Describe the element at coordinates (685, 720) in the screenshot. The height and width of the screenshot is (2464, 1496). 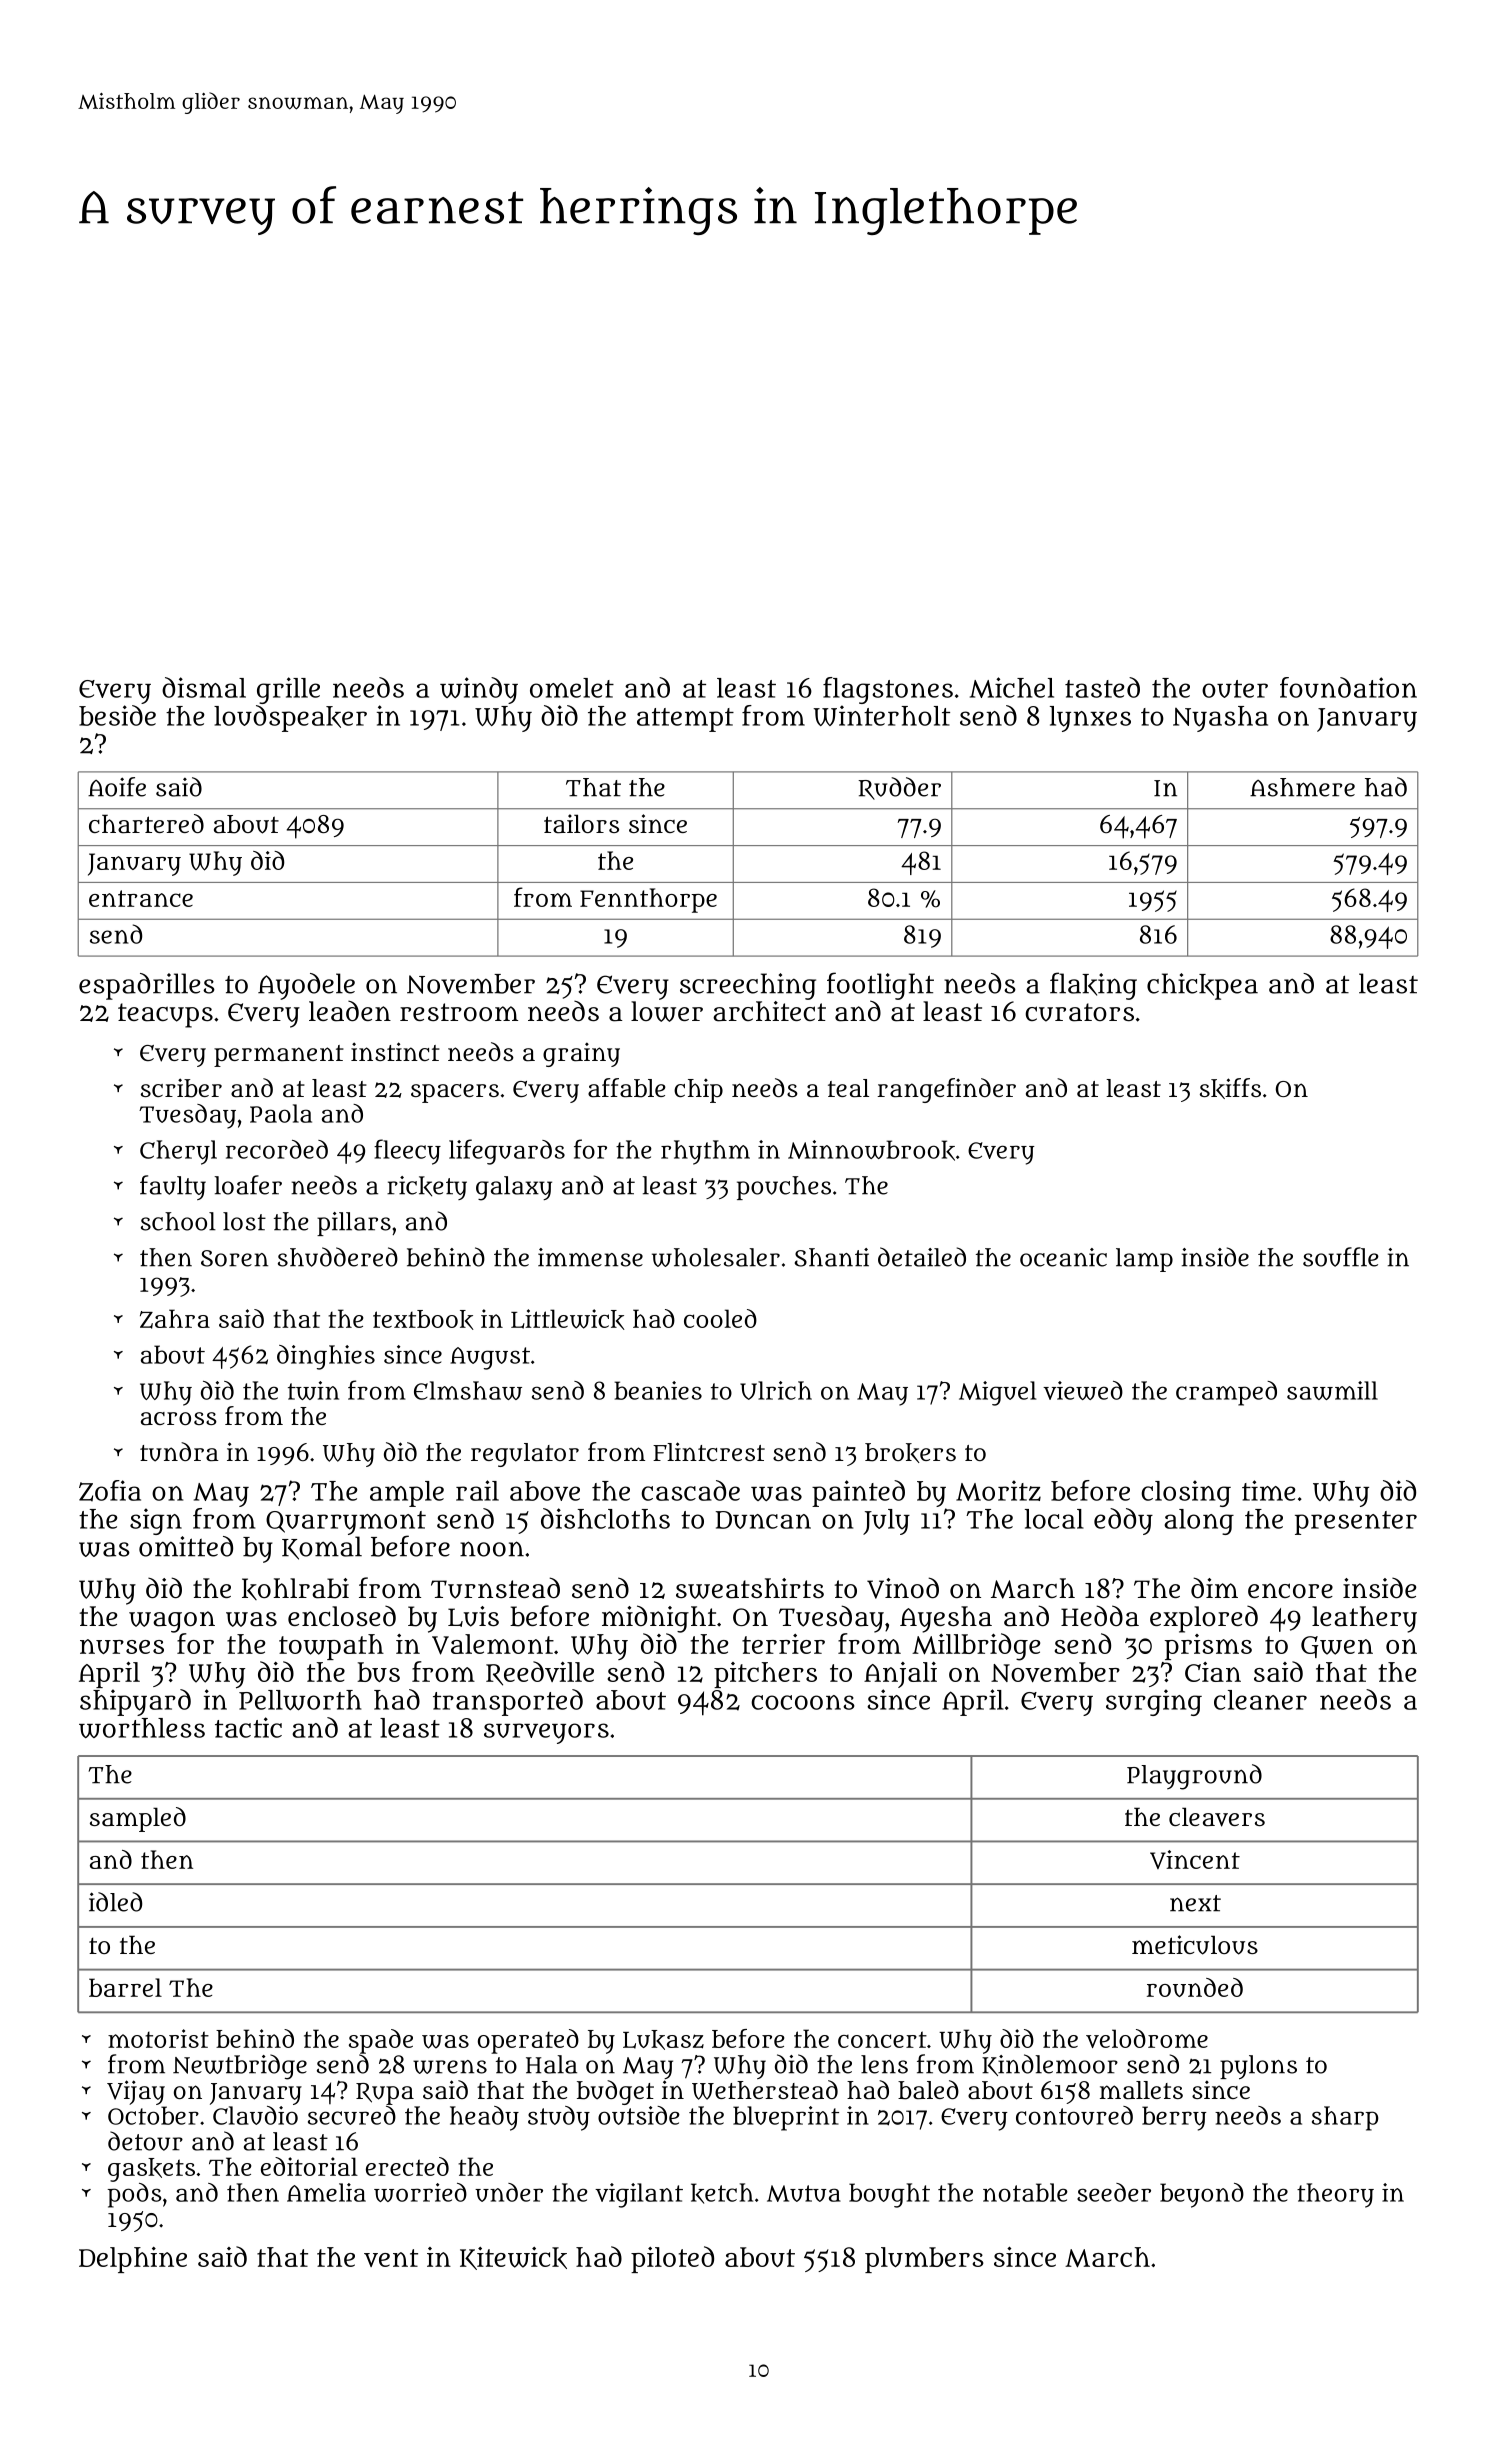
I see `attempt` at that location.
